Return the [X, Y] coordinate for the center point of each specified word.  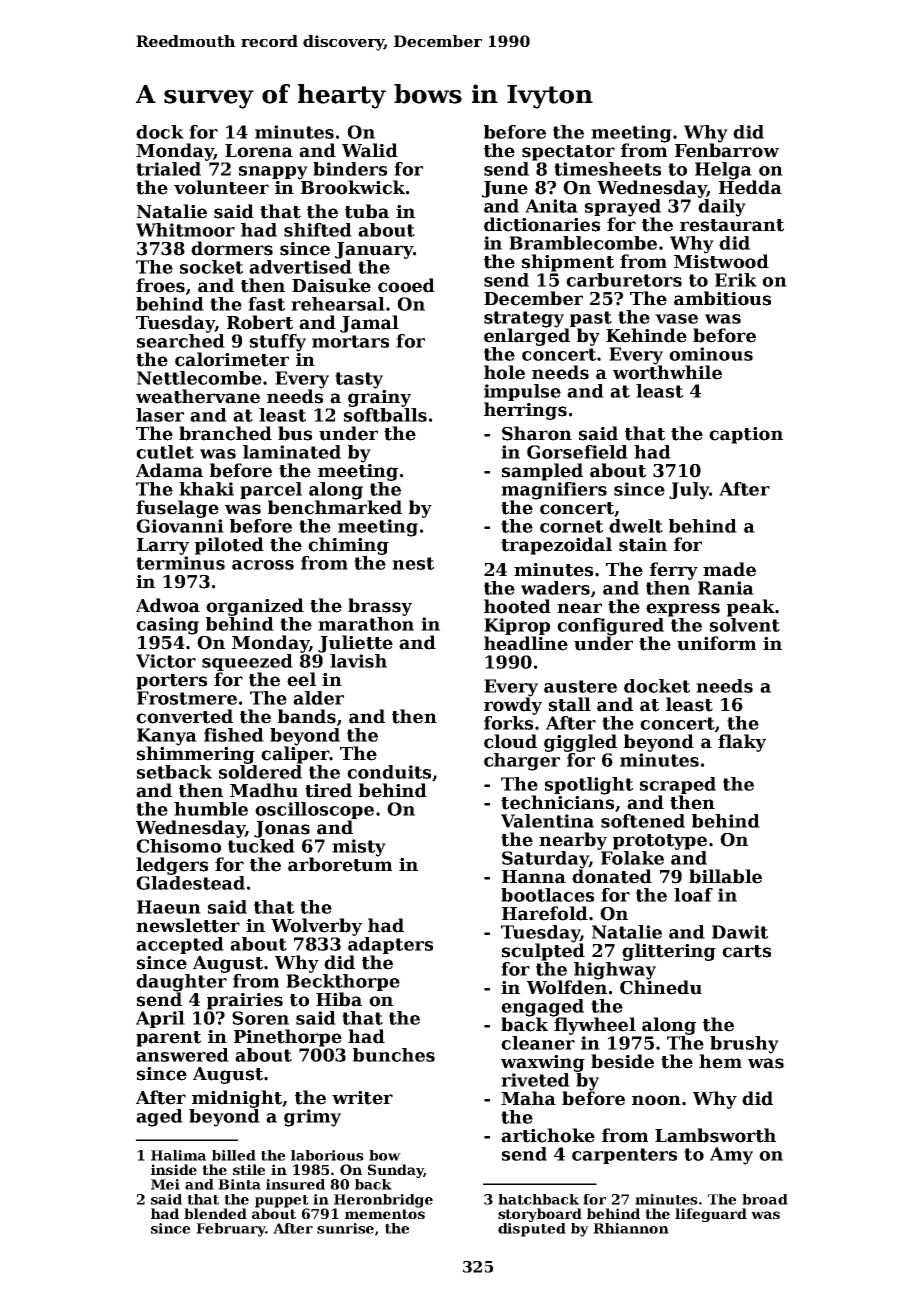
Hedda [750, 187]
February [230, 1230]
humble [211, 809]
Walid [370, 150]
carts [746, 951]
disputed [532, 1230]
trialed [168, 169]
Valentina [547, 821]
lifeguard [711, 1215]
